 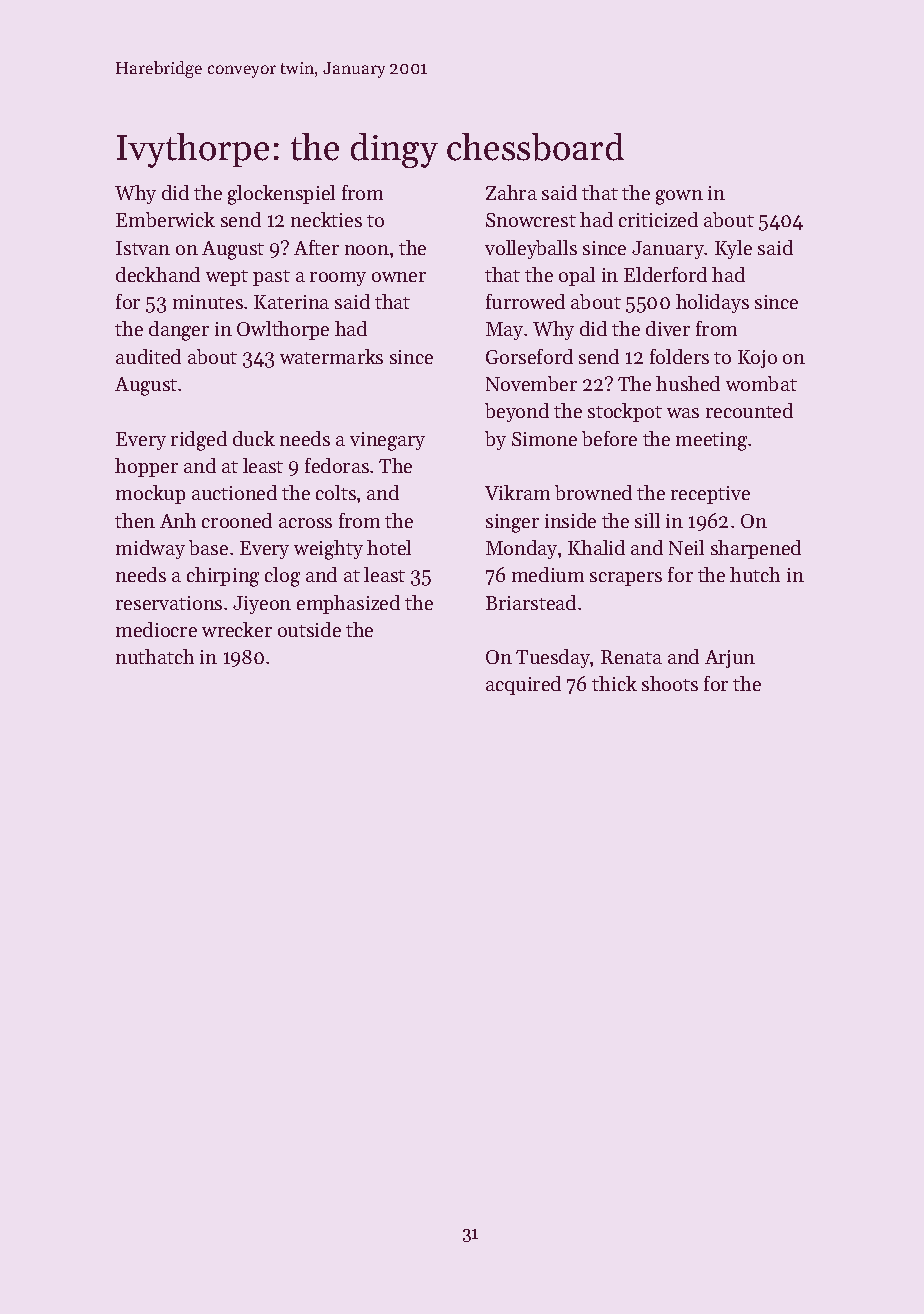 I want to click on noon, so click(x=367, y=250).
